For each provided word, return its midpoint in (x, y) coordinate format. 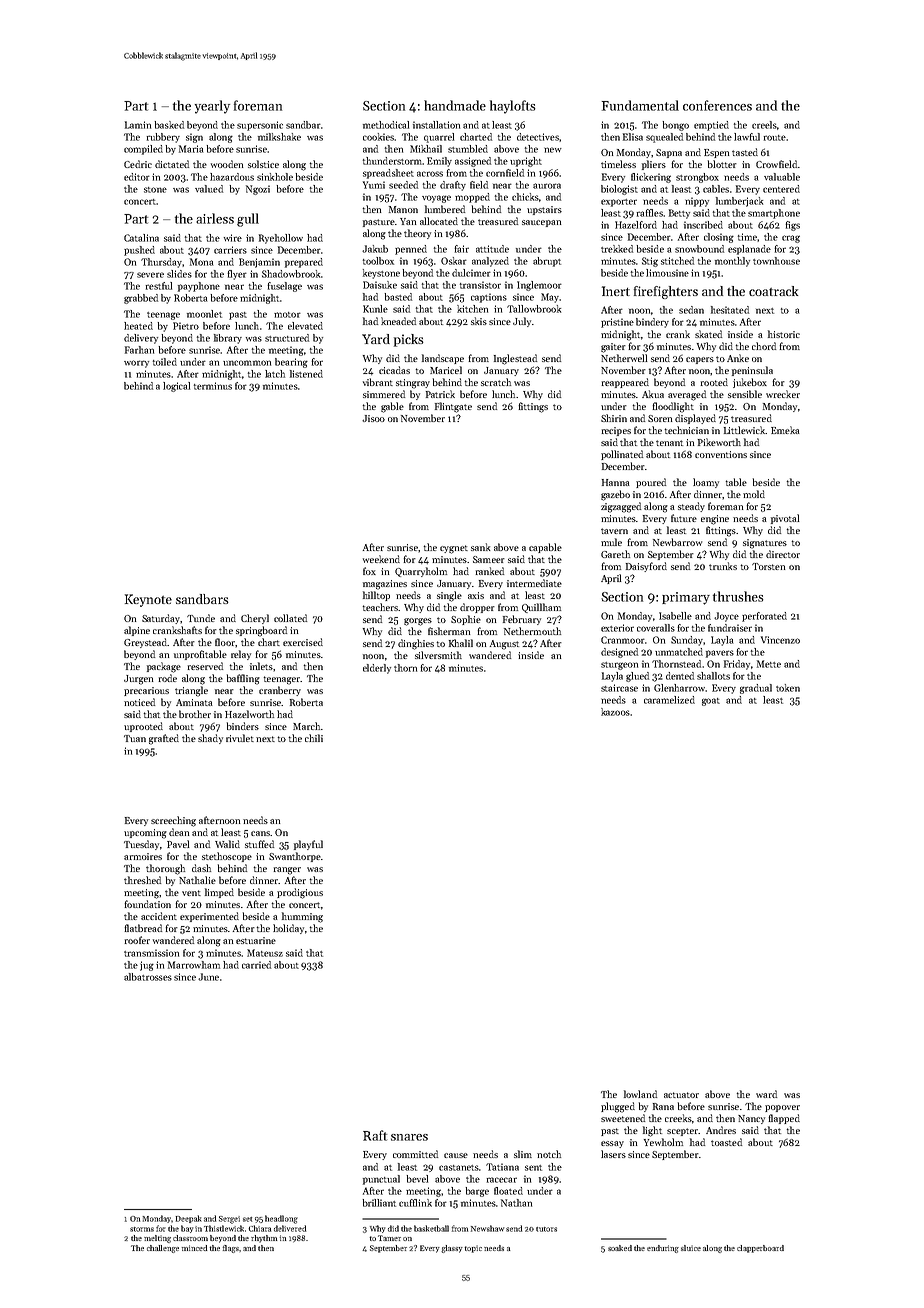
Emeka (785, 430)
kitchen (472, 309)
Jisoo (373, 418)
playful (308, 845)
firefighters (666, 292)
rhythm (264, 1239)
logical (176, 387)
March (306, 726)
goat (711, 702)
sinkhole (275, 177)
